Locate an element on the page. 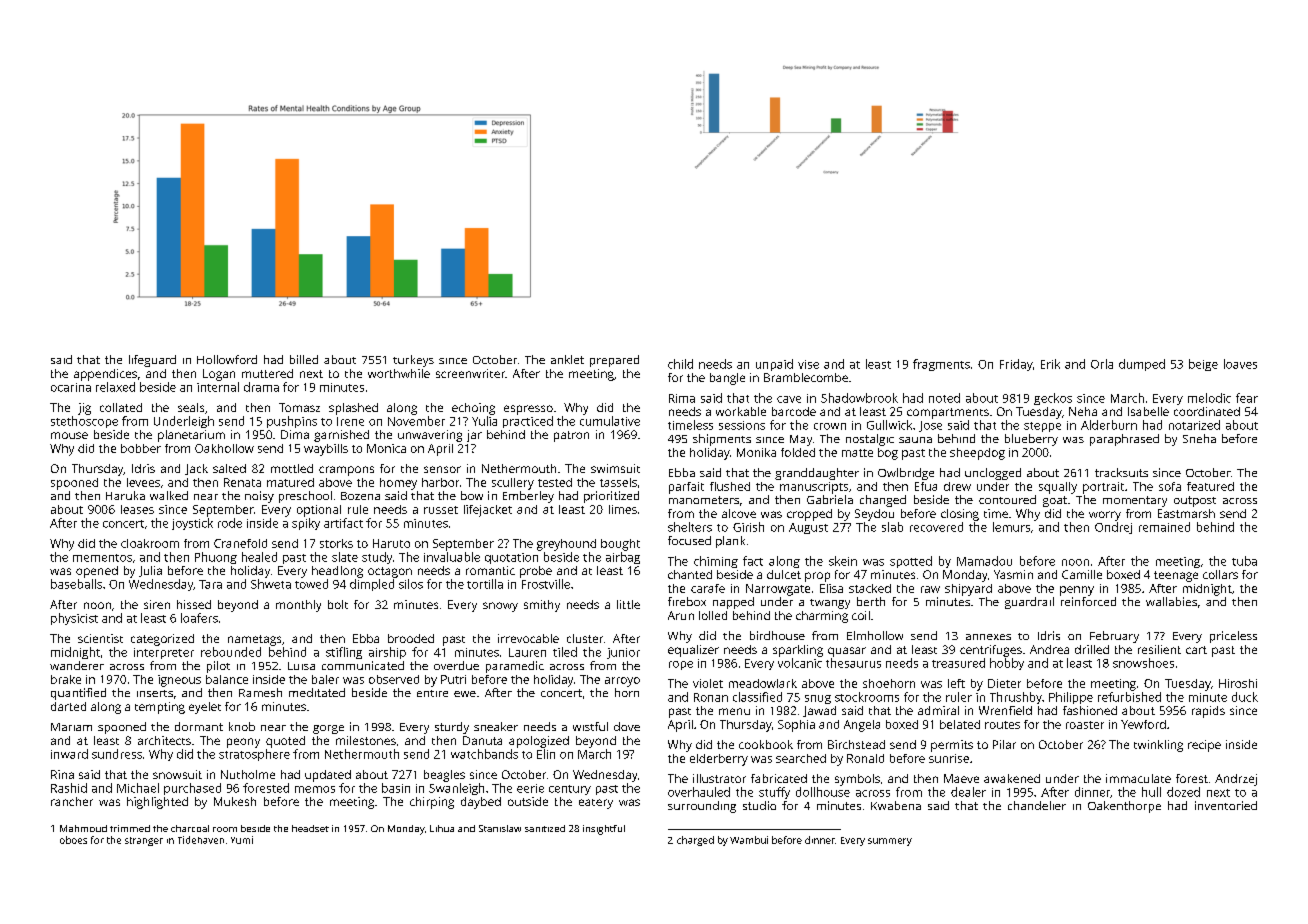  shelters is located at coordinates (690, 527).
